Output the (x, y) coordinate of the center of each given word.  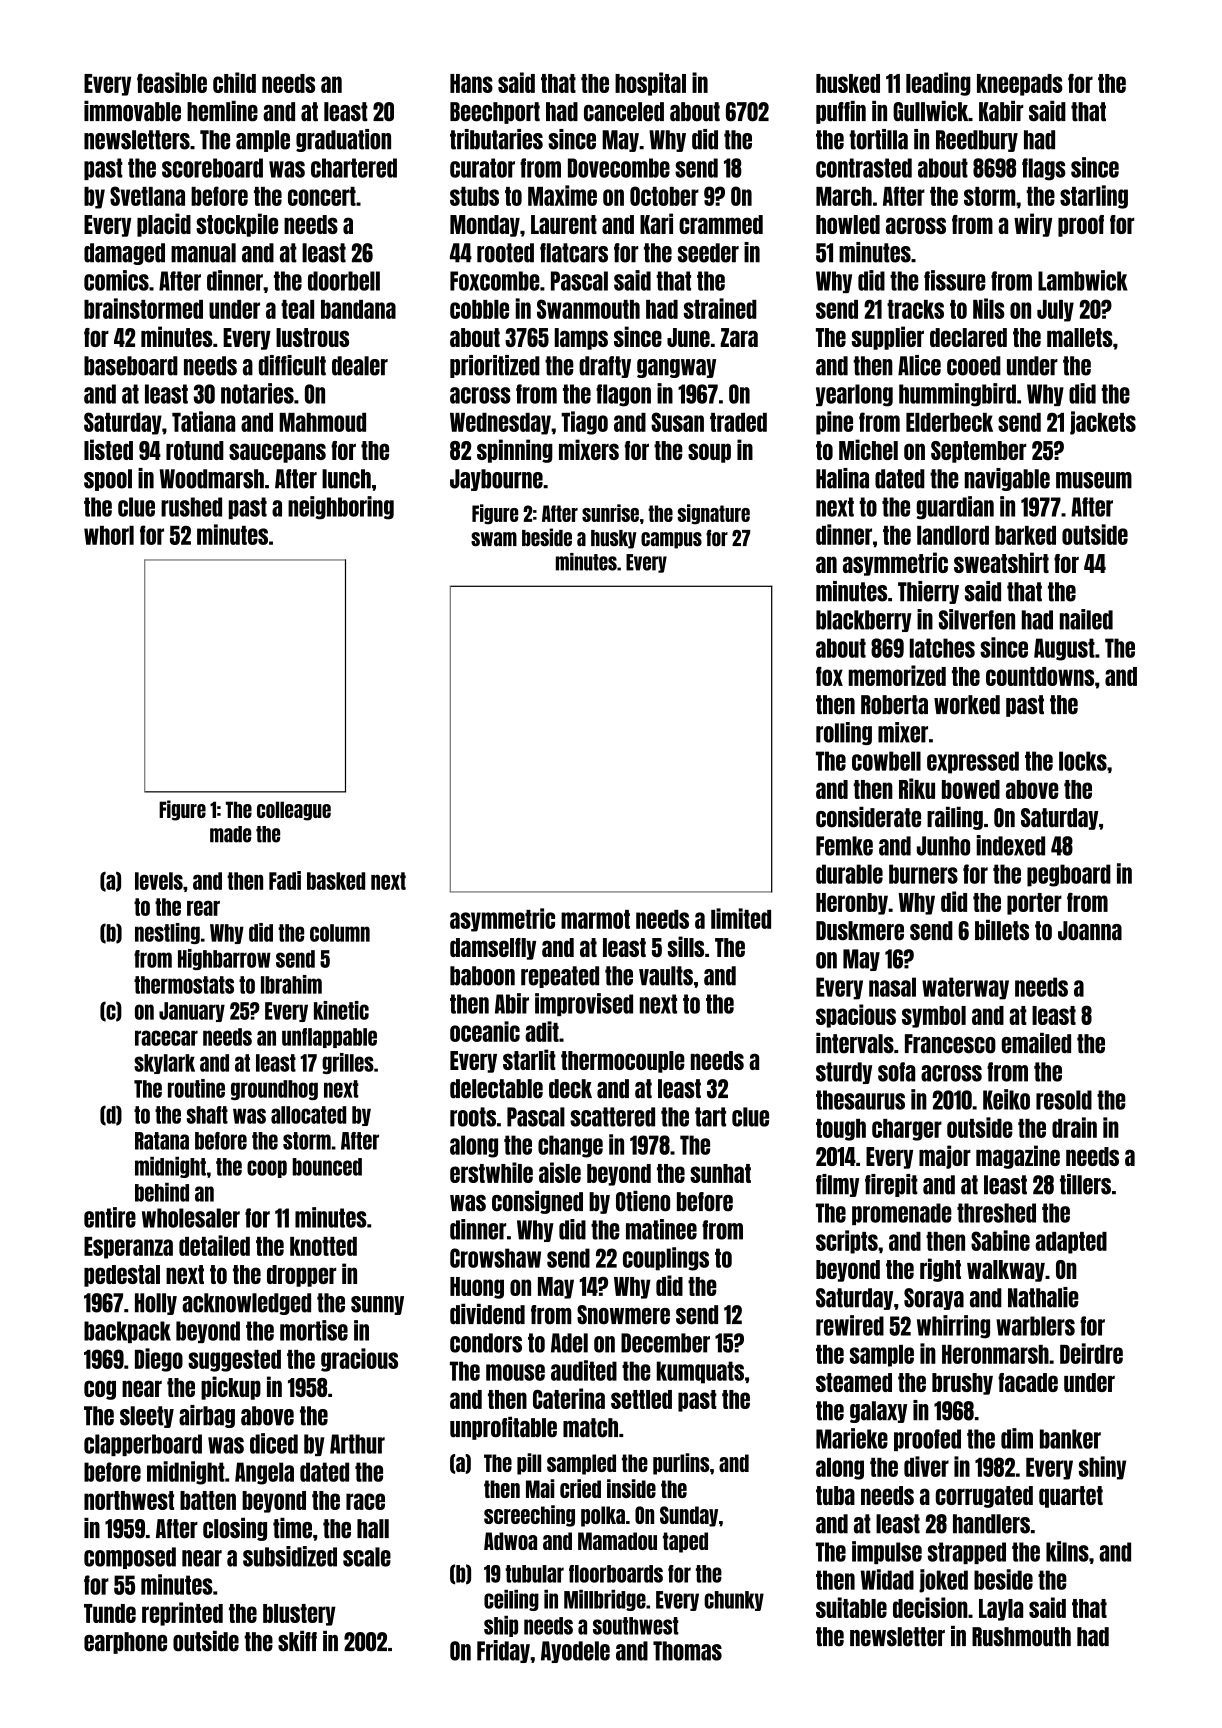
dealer (360, 366)
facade (1028, 1382)
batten (208, 1500)
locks (1083, 761)
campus (671, 540)
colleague (294, 811)
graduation (343, 140)
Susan (677, 422)
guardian (955, 508)
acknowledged (246, 1304)
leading (938, 84)
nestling (167, 933)
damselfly (493, 949)
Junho (943, 846)
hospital (650, 84)
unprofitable (503, 1428)
